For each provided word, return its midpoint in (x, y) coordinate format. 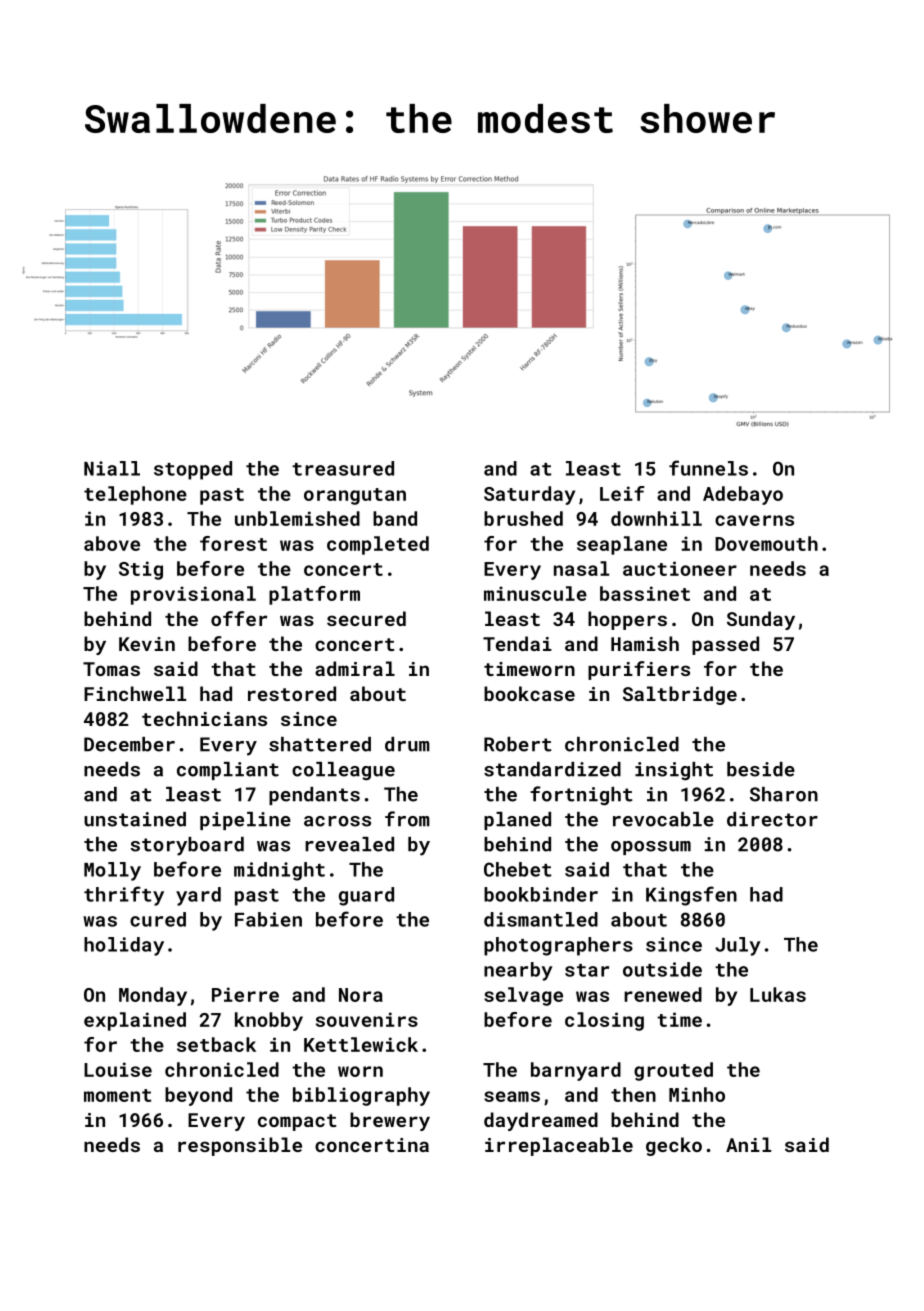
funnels (708, 468)
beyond (198, 1096)
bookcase (529, 693)
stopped (193, 470)
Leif (622, 493)
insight (674, 771)
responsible (240, 1146)
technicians (204, 718)
